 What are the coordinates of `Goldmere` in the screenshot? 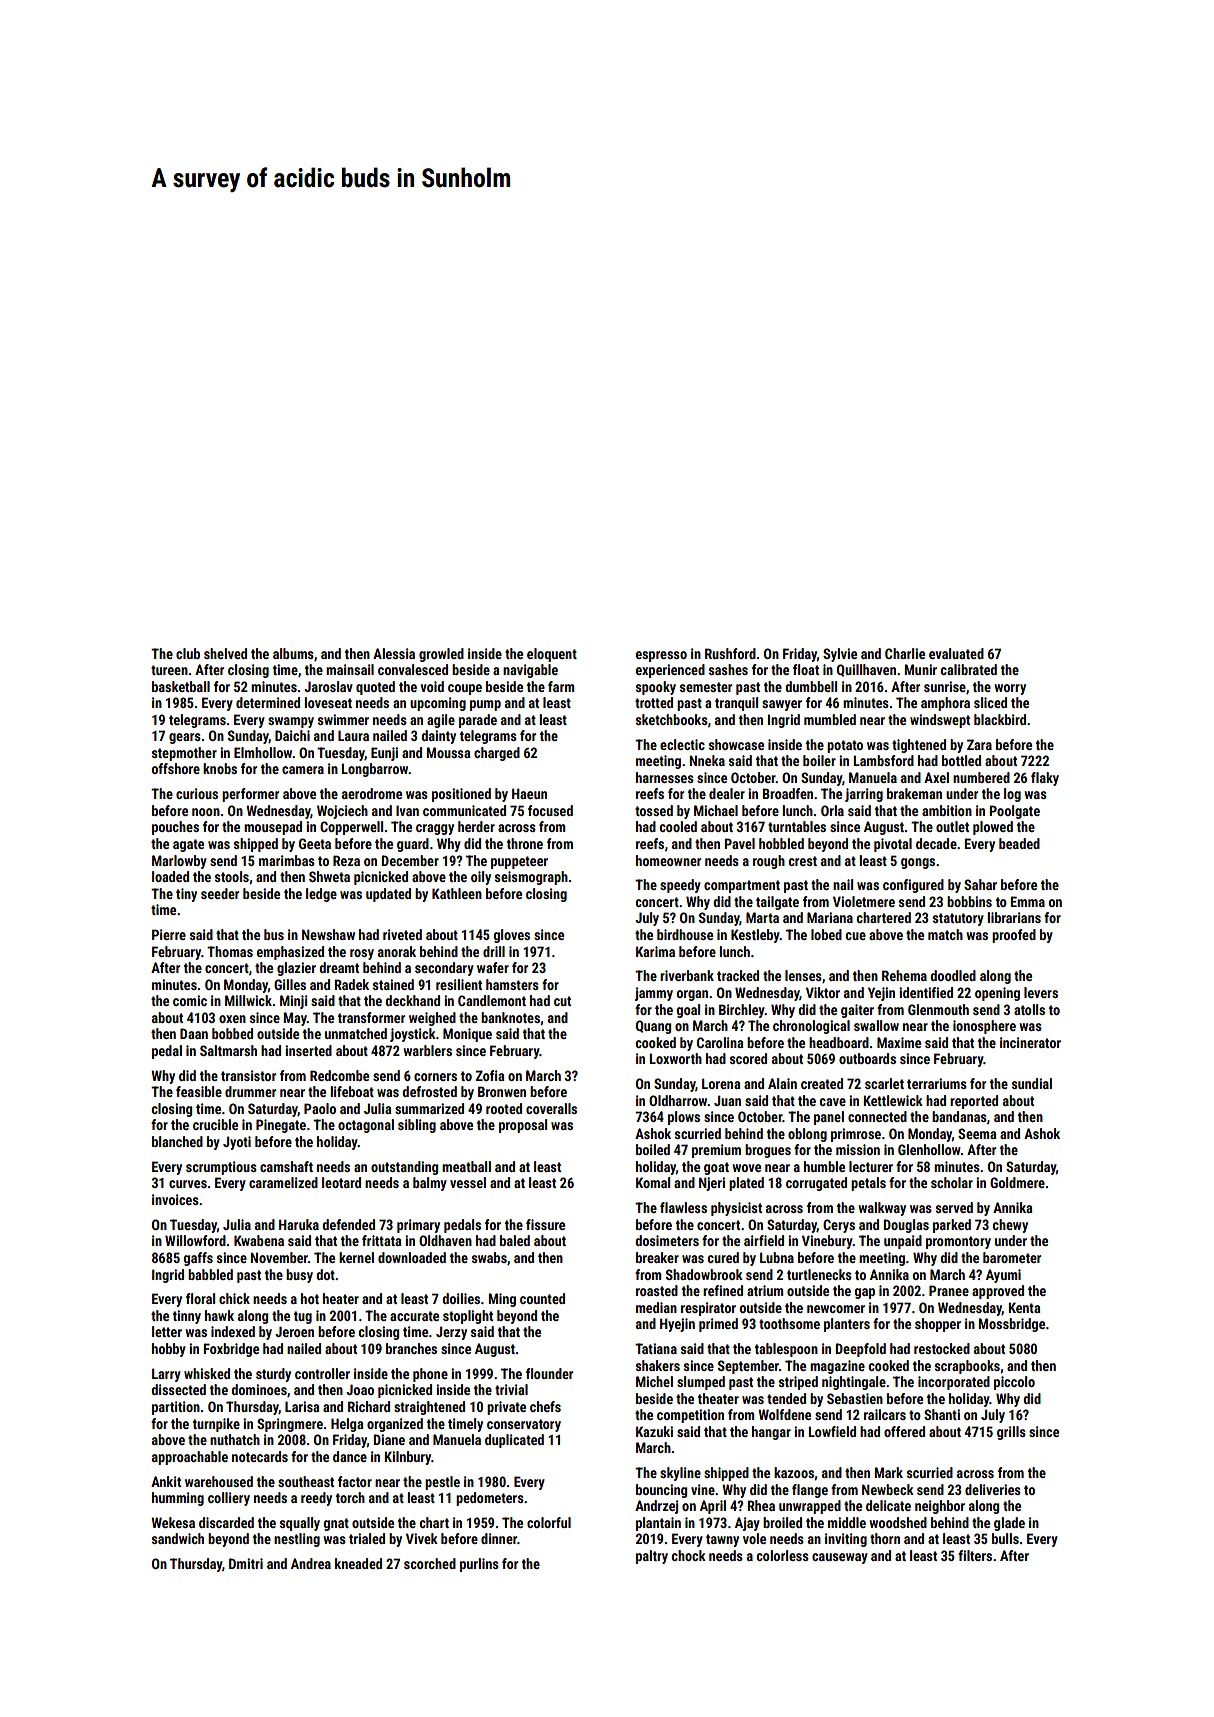 It's located at (1017, 1182).
